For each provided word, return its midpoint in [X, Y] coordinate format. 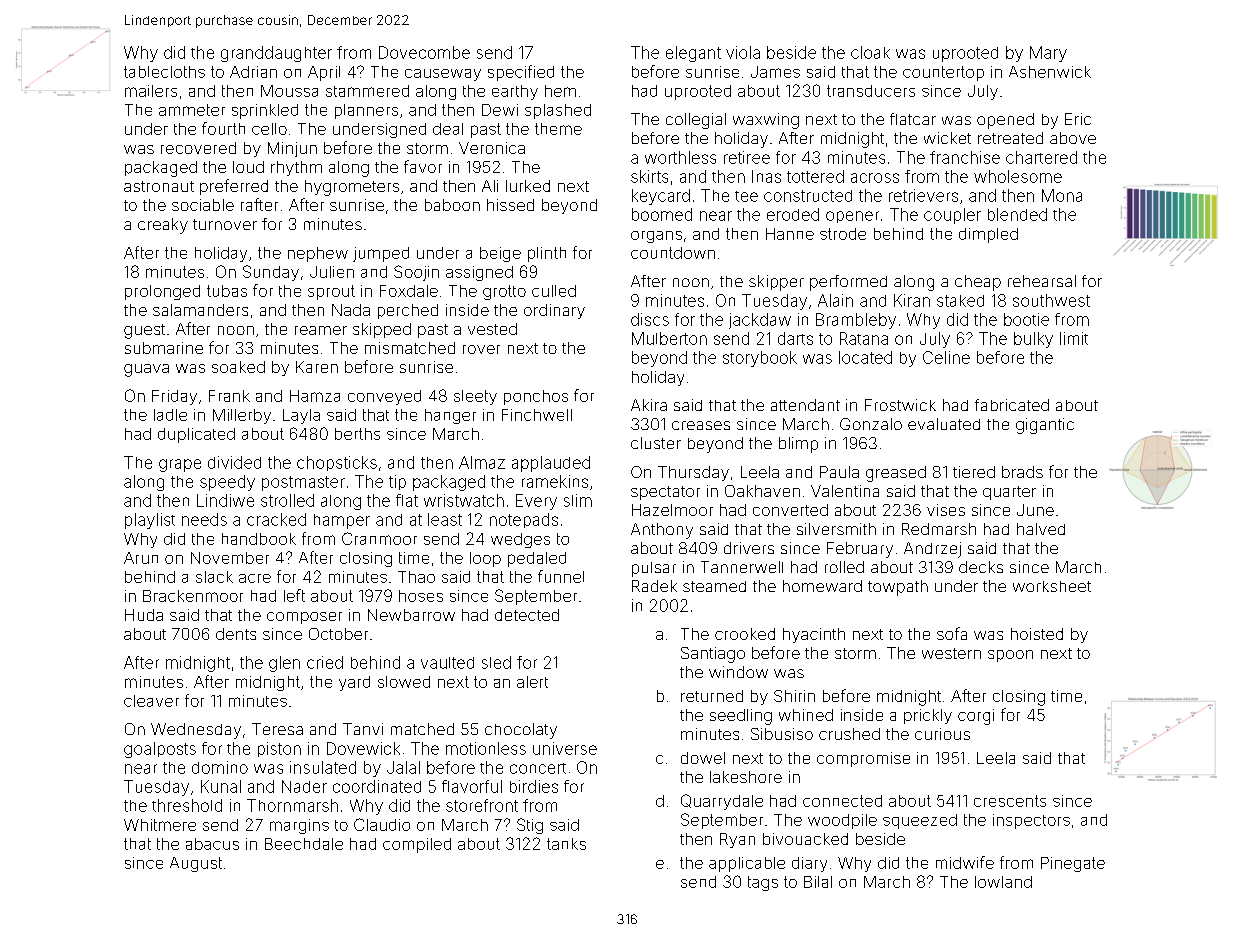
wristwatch [464, 500]
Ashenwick [1050, 72]
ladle [170, 415]
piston [279, 749]
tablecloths [164, 72]
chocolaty [521, 731]
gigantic [1045, 426]
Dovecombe [424, 52]
